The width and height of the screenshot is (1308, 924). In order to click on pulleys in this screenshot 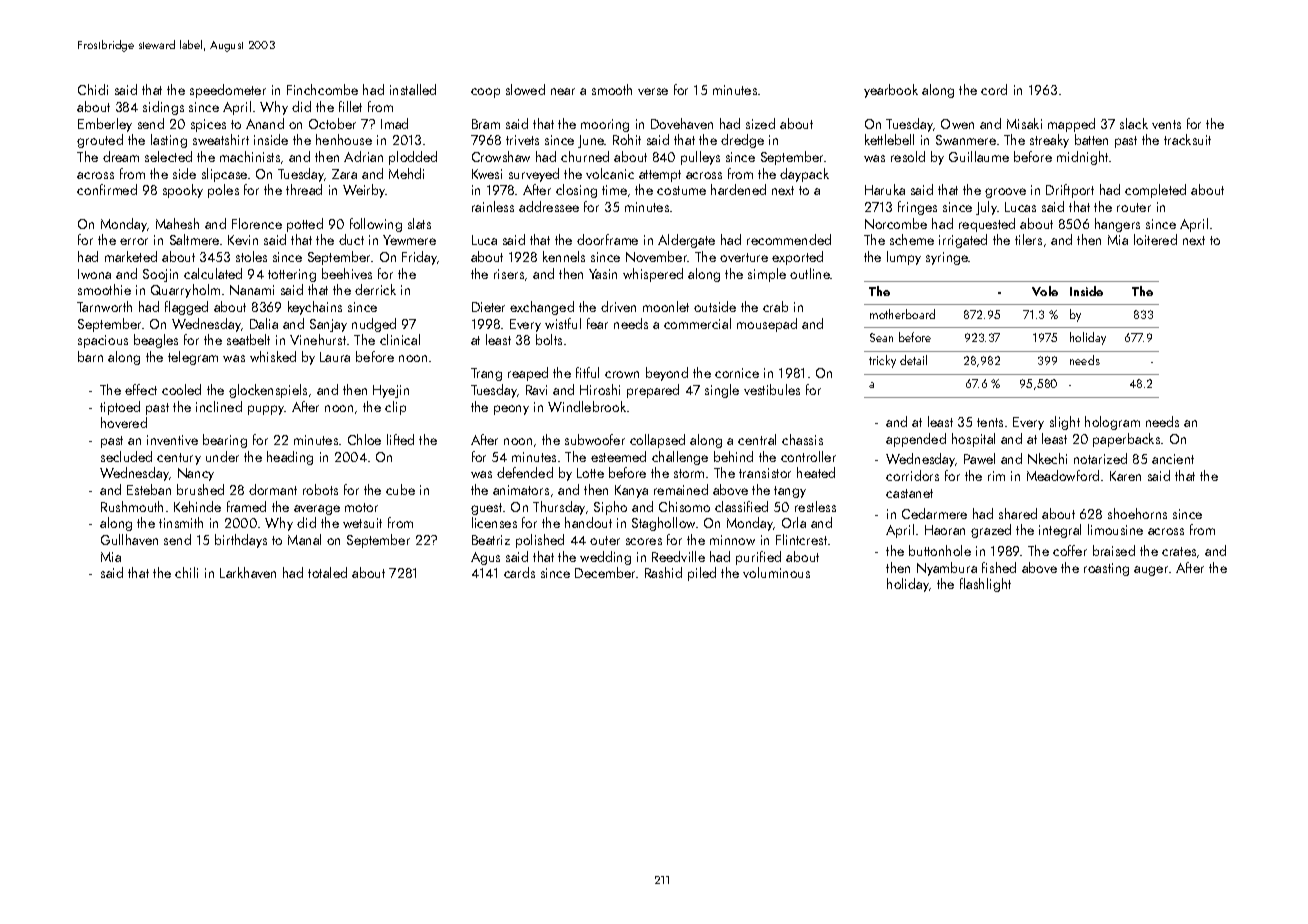, I will do `click(700, 158)`.
